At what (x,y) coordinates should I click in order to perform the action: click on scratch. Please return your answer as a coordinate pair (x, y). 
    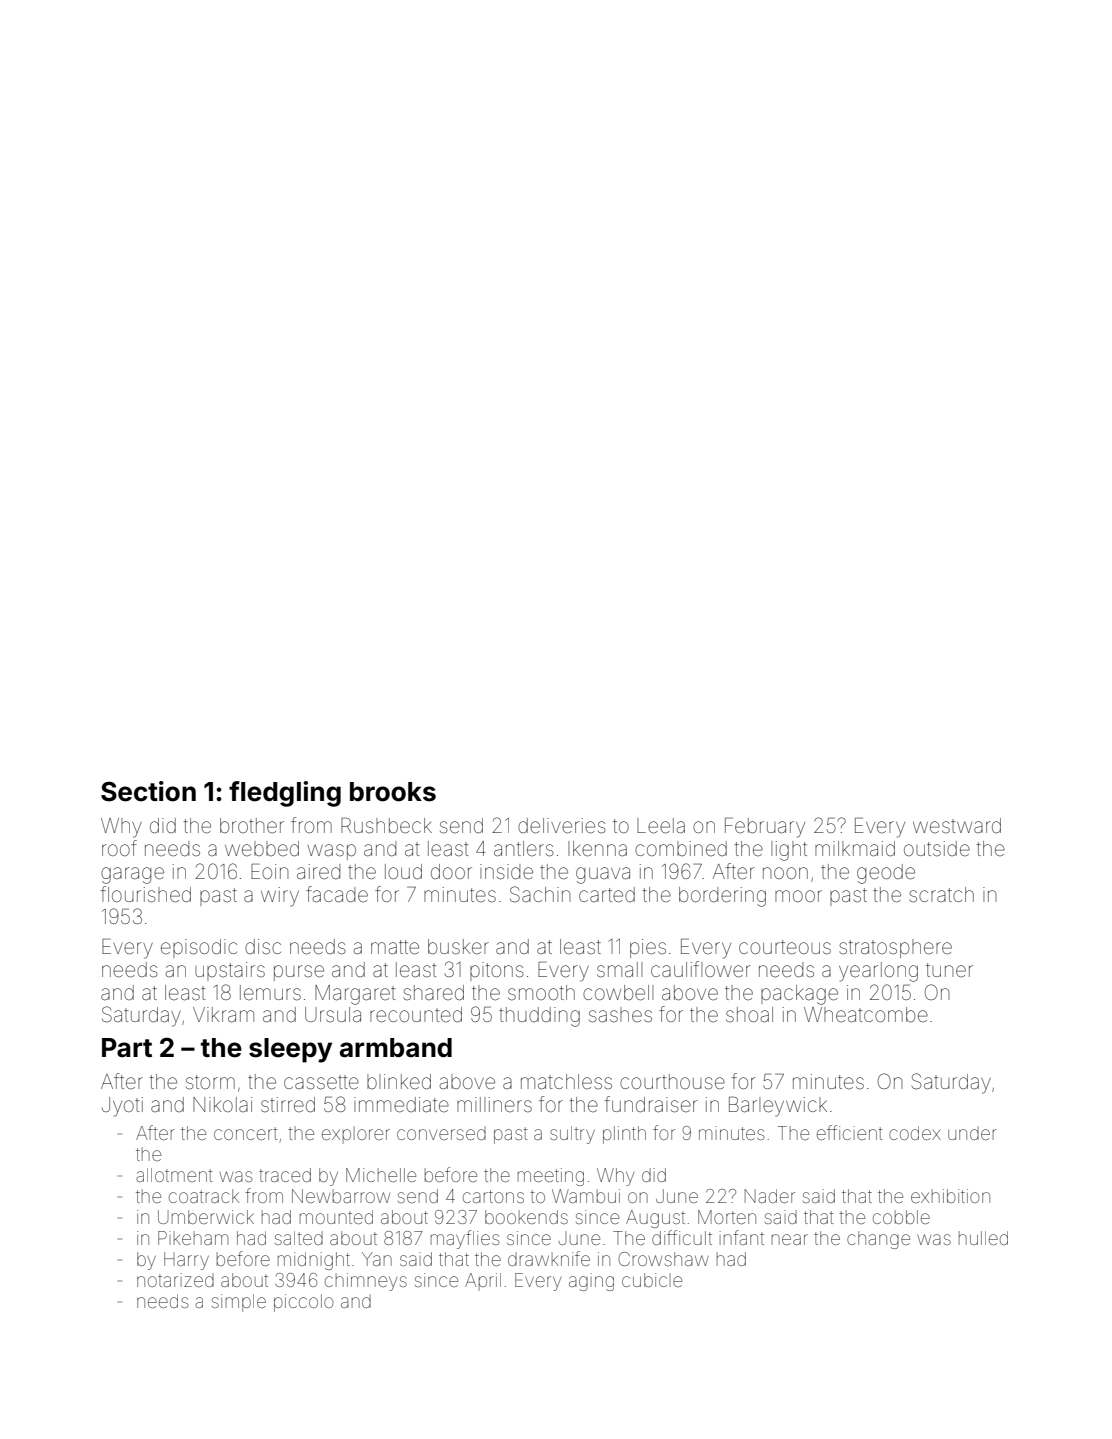
    Looking at the image, I should click on (941, 894).
